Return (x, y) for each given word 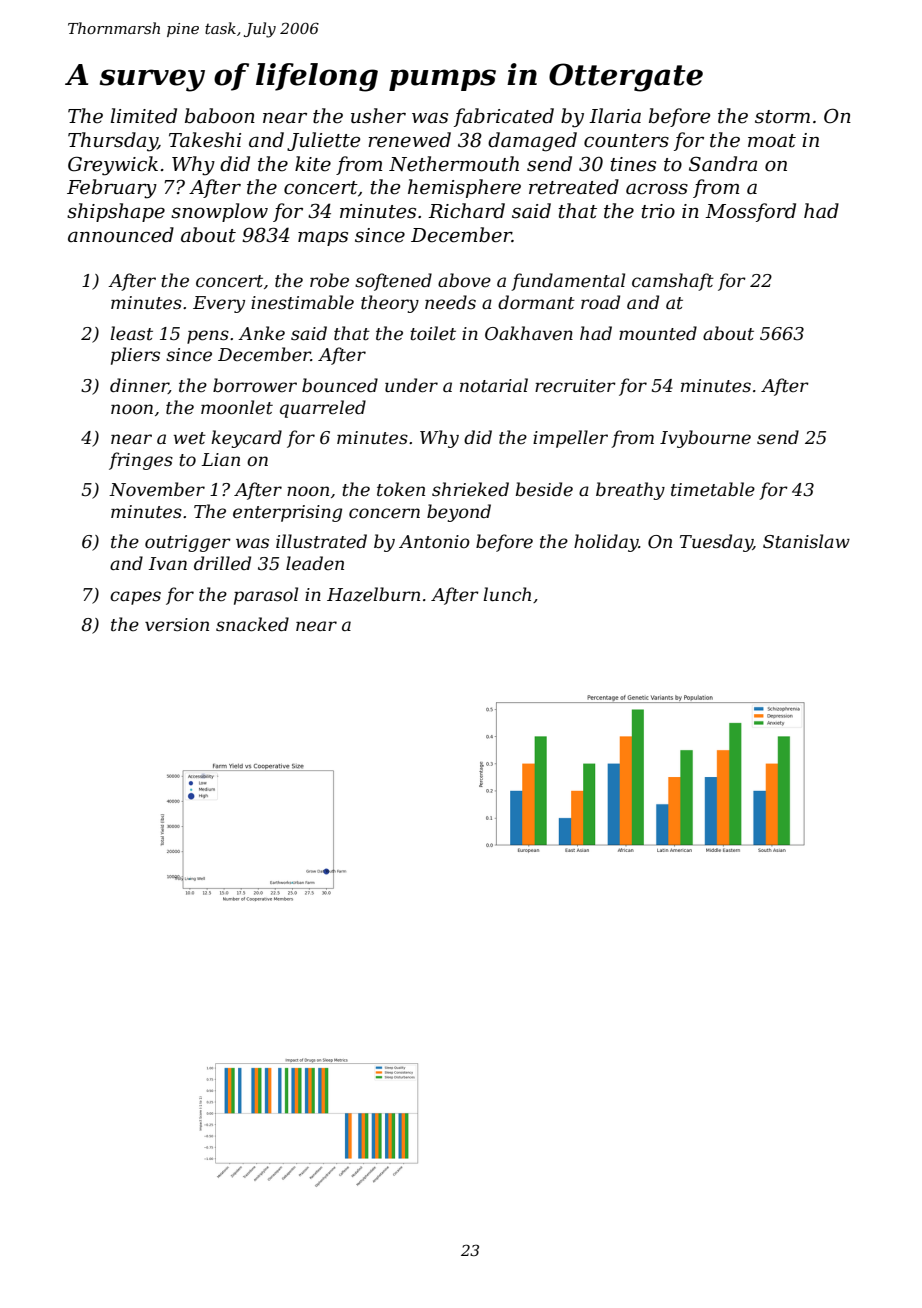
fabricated (504, 117)
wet (189, 438)
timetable (713, 489)
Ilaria (615, 116)
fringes (141, 461)
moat (772, 141)
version (177, 624)
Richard (466, 211)
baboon (220, 116)
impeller (570, 439)
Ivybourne (705, 439)
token (401, 489)
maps (323, 238)
